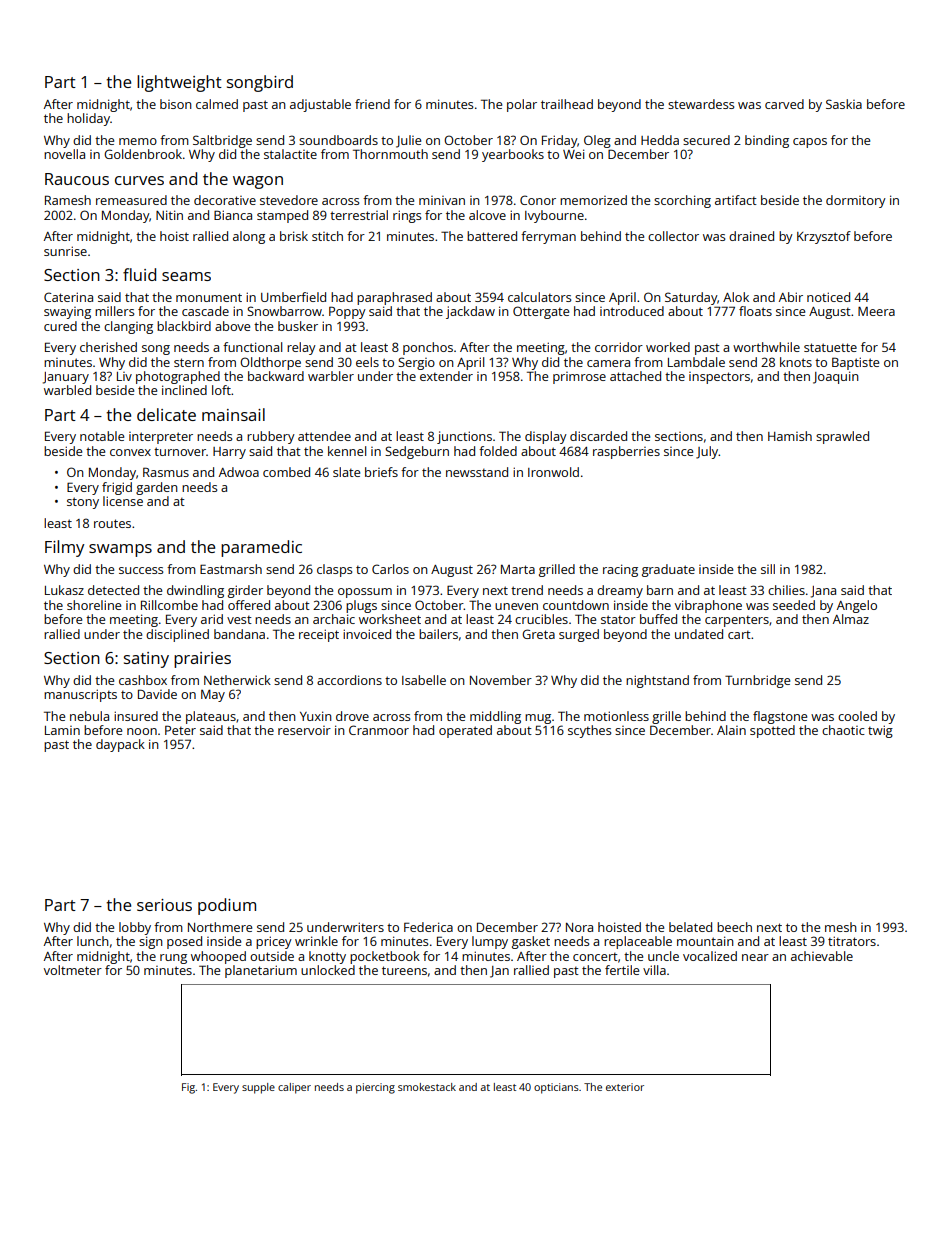 This screenshot has height=1233, width=952. Describe the element at coordinates (188, 1088) in the screenshot. I see `Fig` at that location.
